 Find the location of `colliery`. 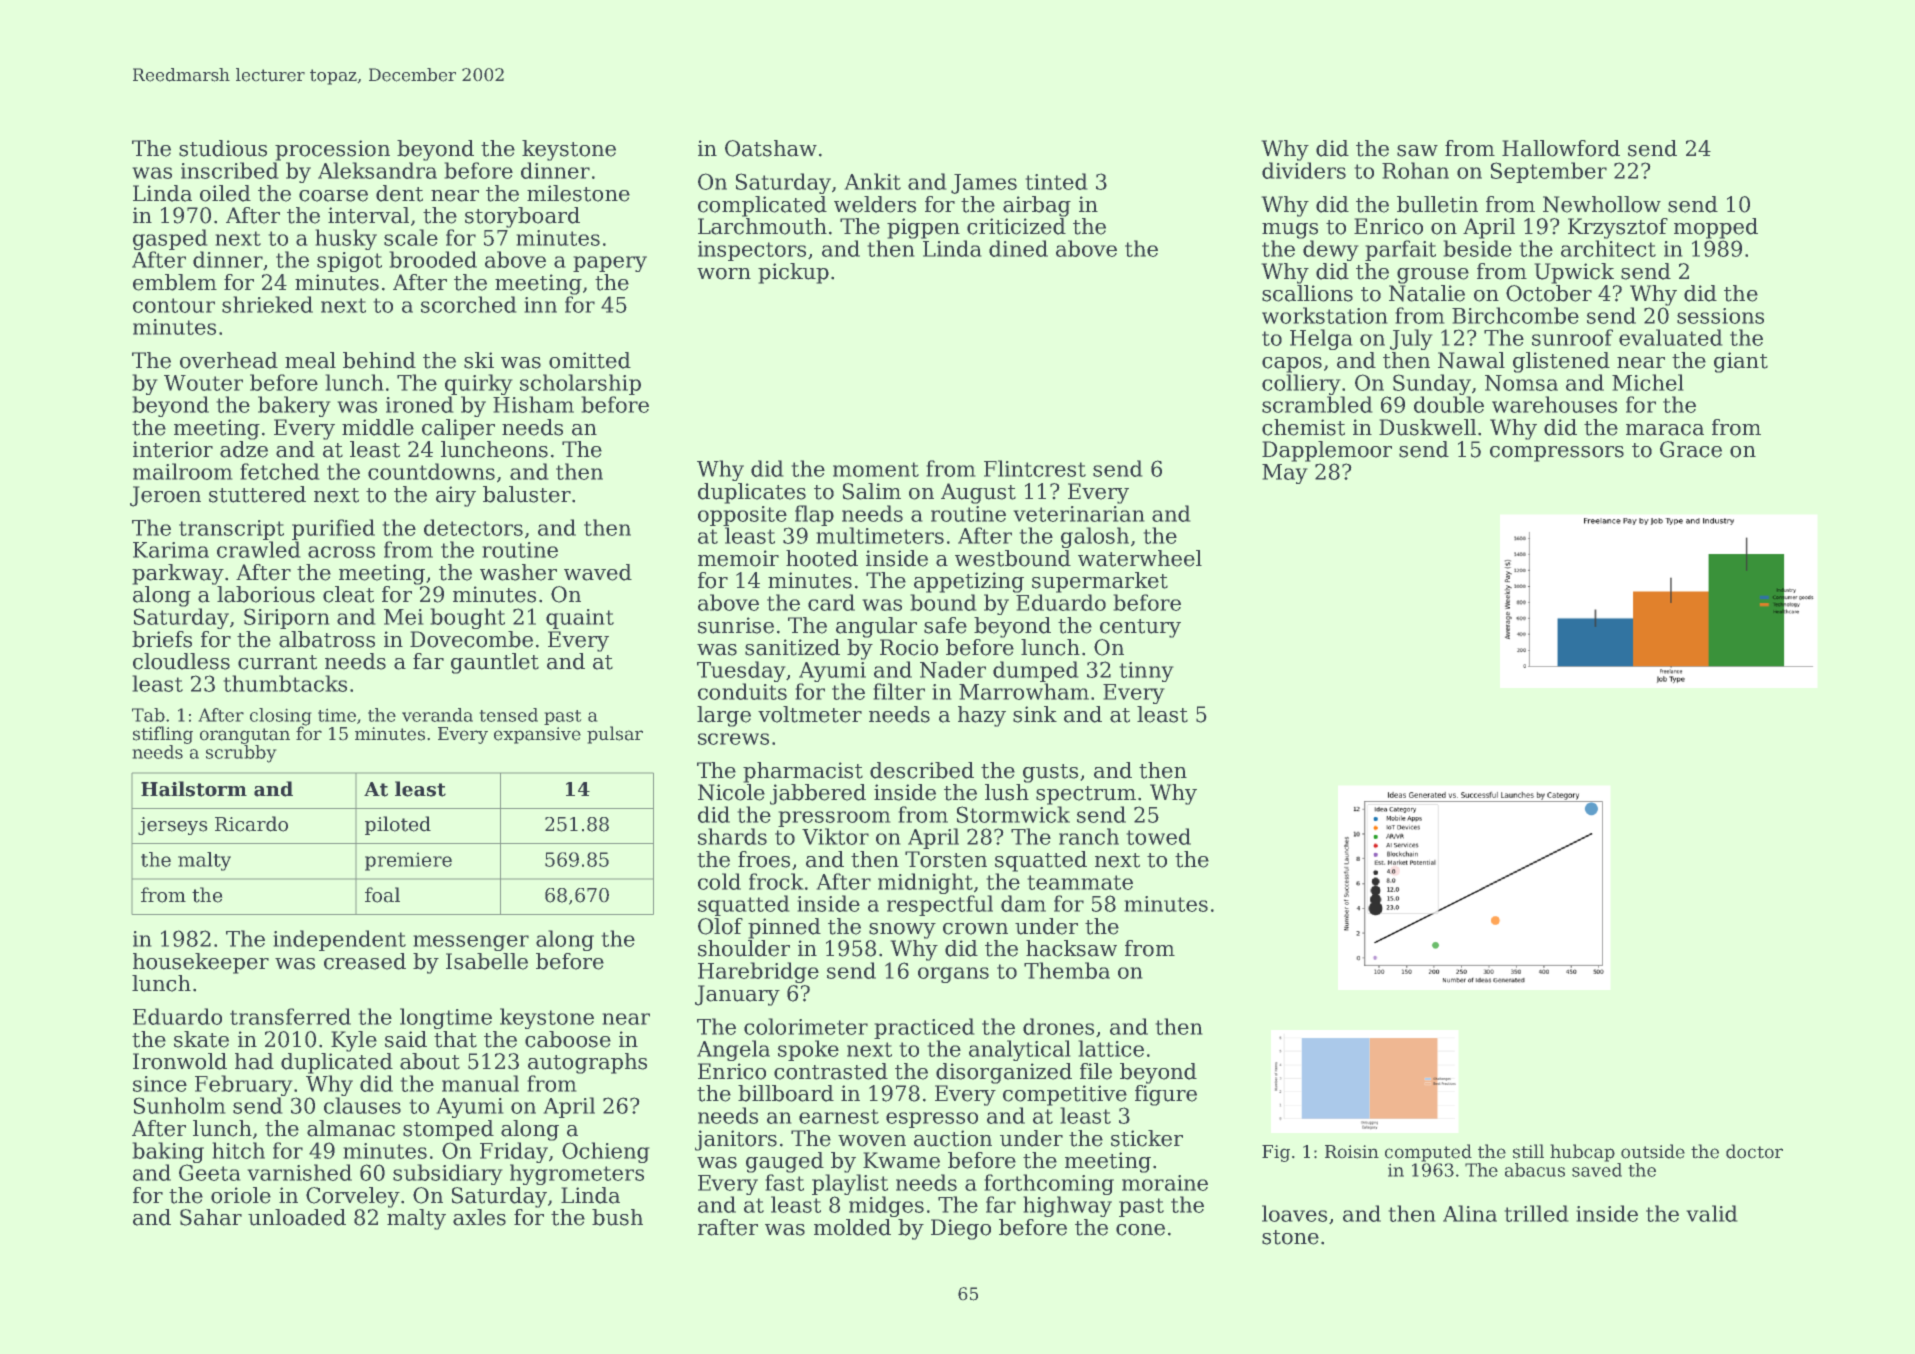

colliery is located at coordinates (1301, 384).
